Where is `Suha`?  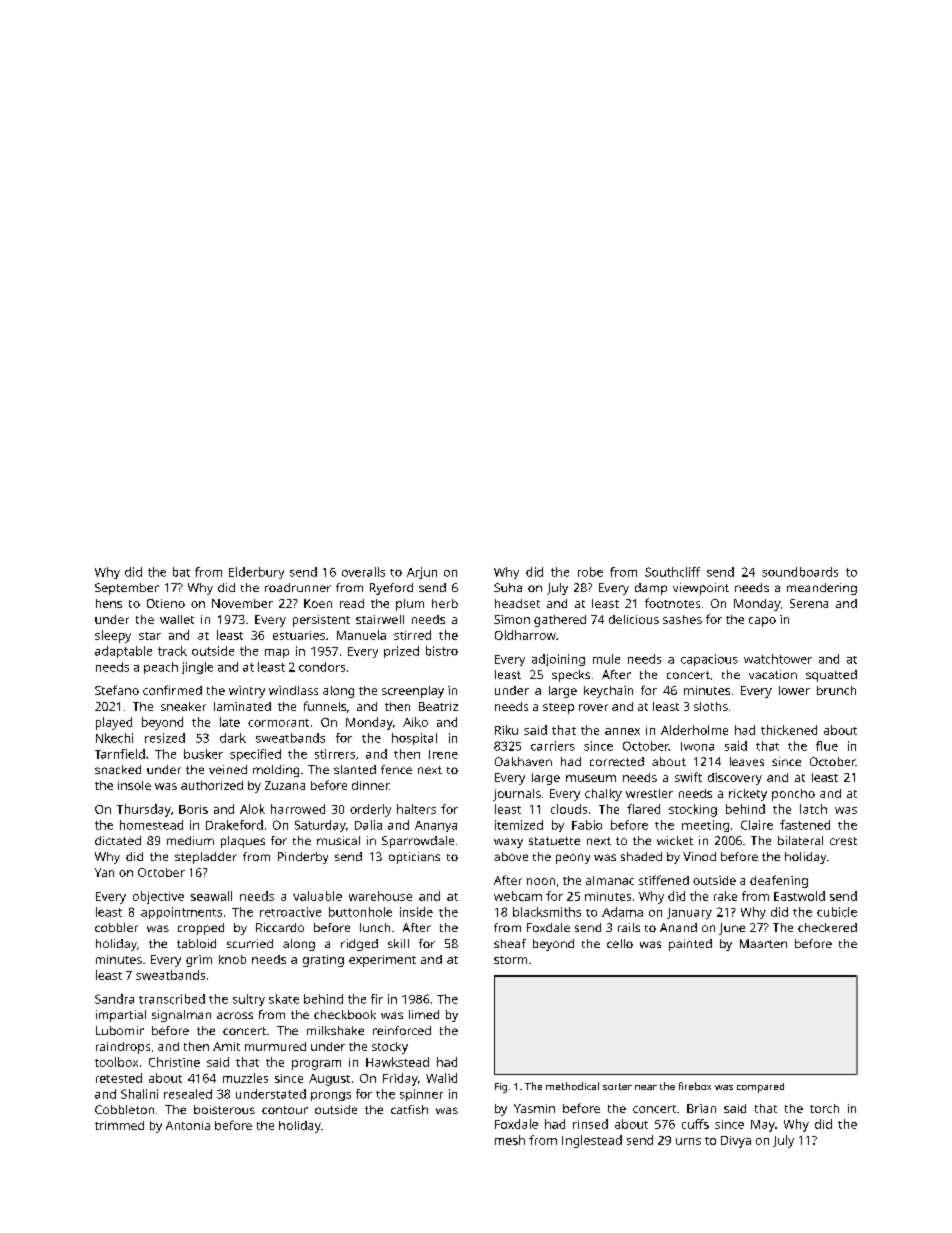
Suha is located at coordinates (508, 587).
